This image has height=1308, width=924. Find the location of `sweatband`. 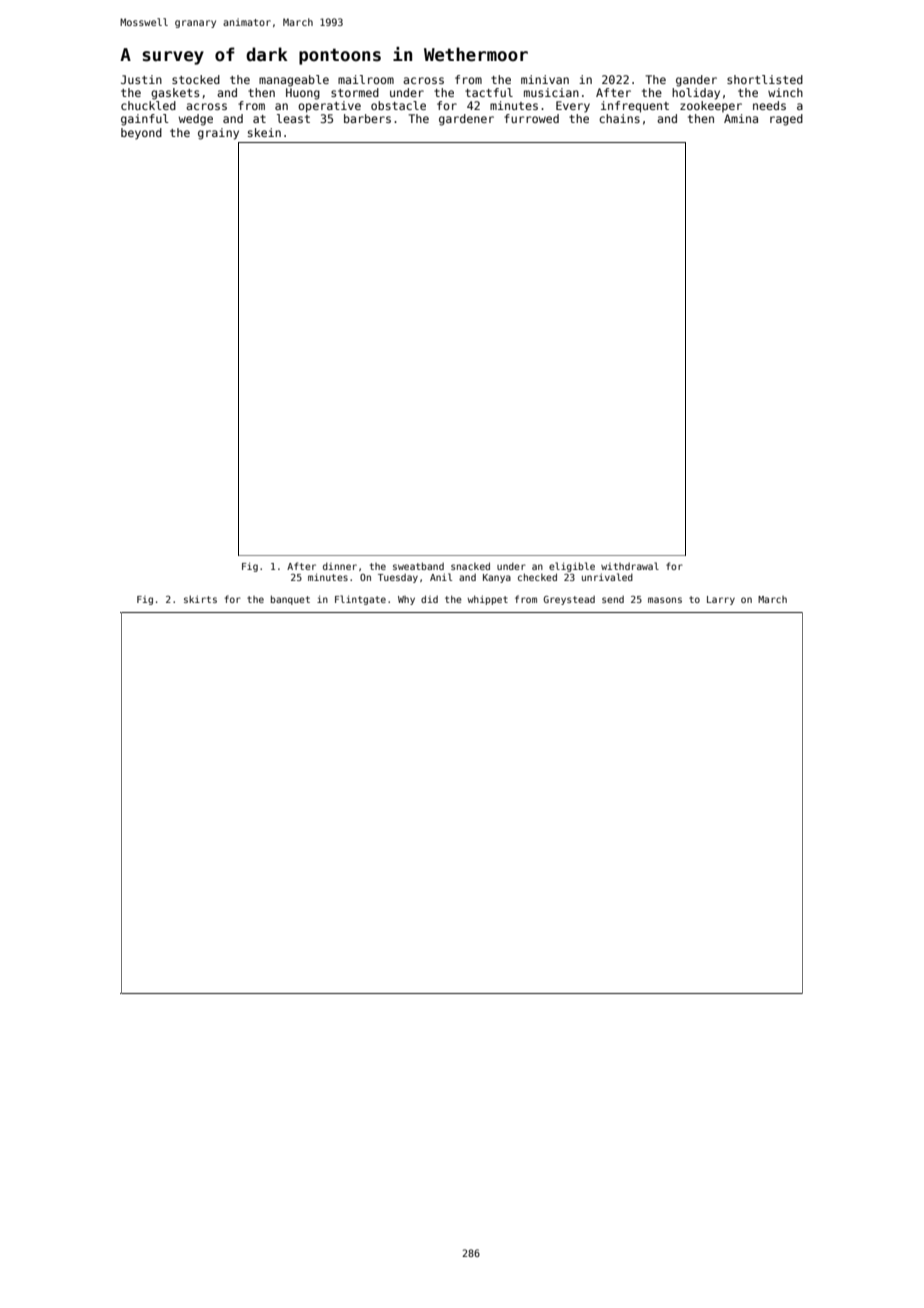

sweatband is located at coordinates (418, 566).
